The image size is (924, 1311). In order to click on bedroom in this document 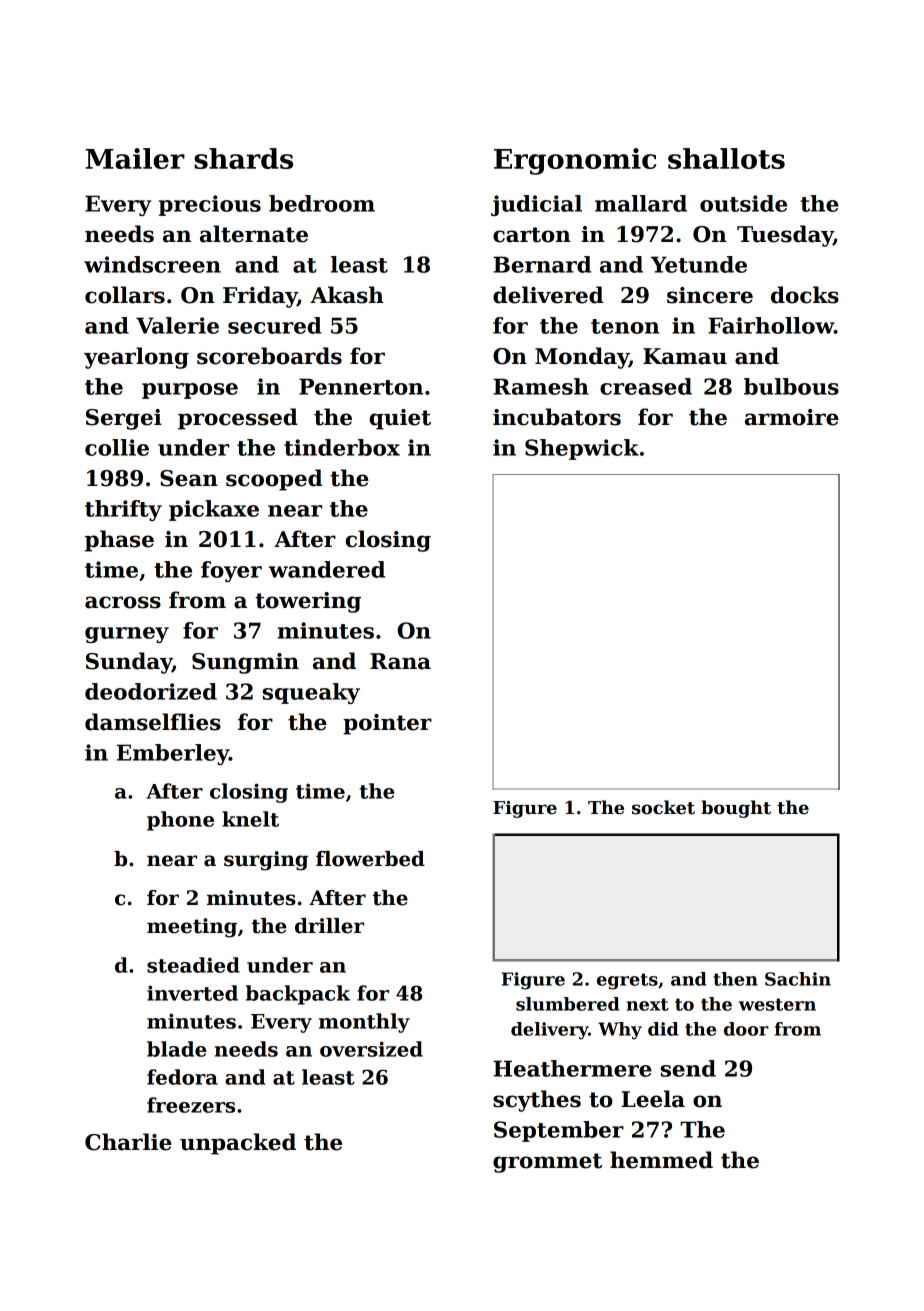, I will do `click(322, 203)`.
